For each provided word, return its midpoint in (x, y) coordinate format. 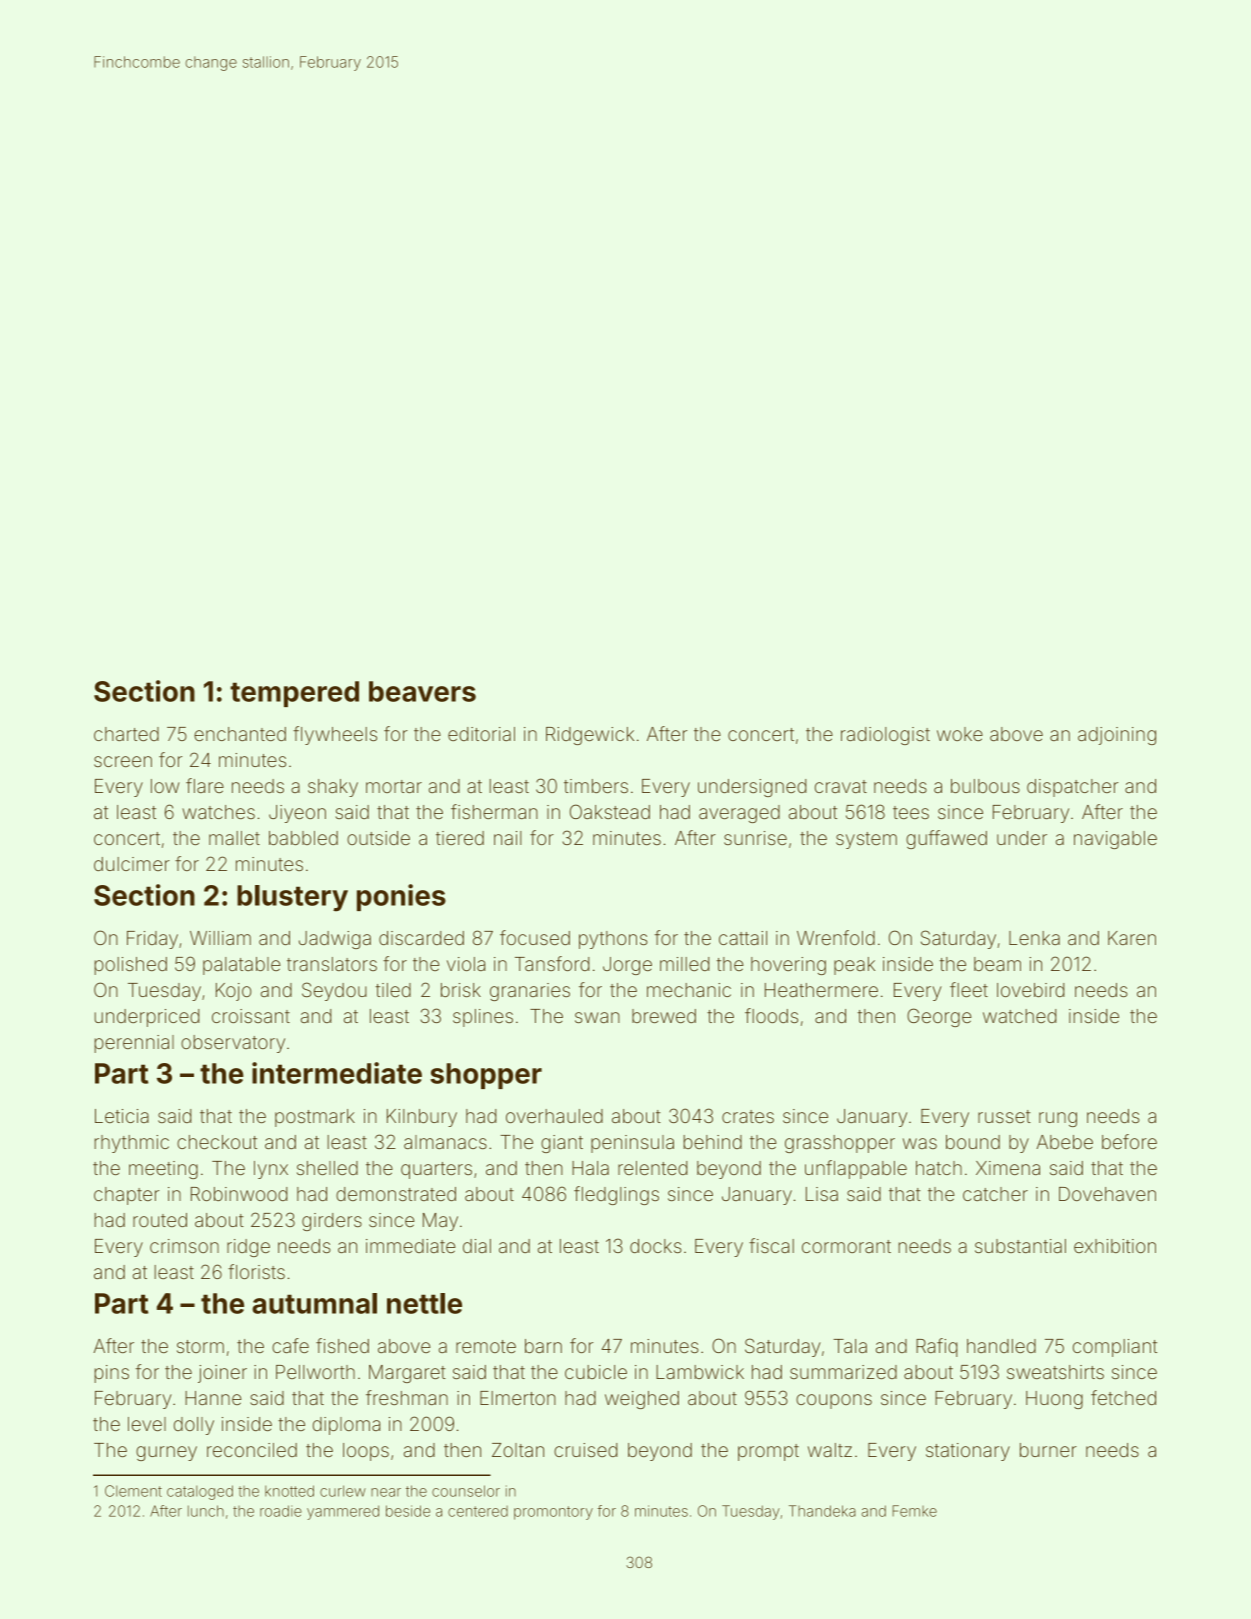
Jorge (627, 966)
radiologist (885, 736)
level (147, 1424)
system (866, 840)
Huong (1054, 1400)
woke (960, 734)
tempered (294, 694)
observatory (233, 1044)
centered (478, 1511)
